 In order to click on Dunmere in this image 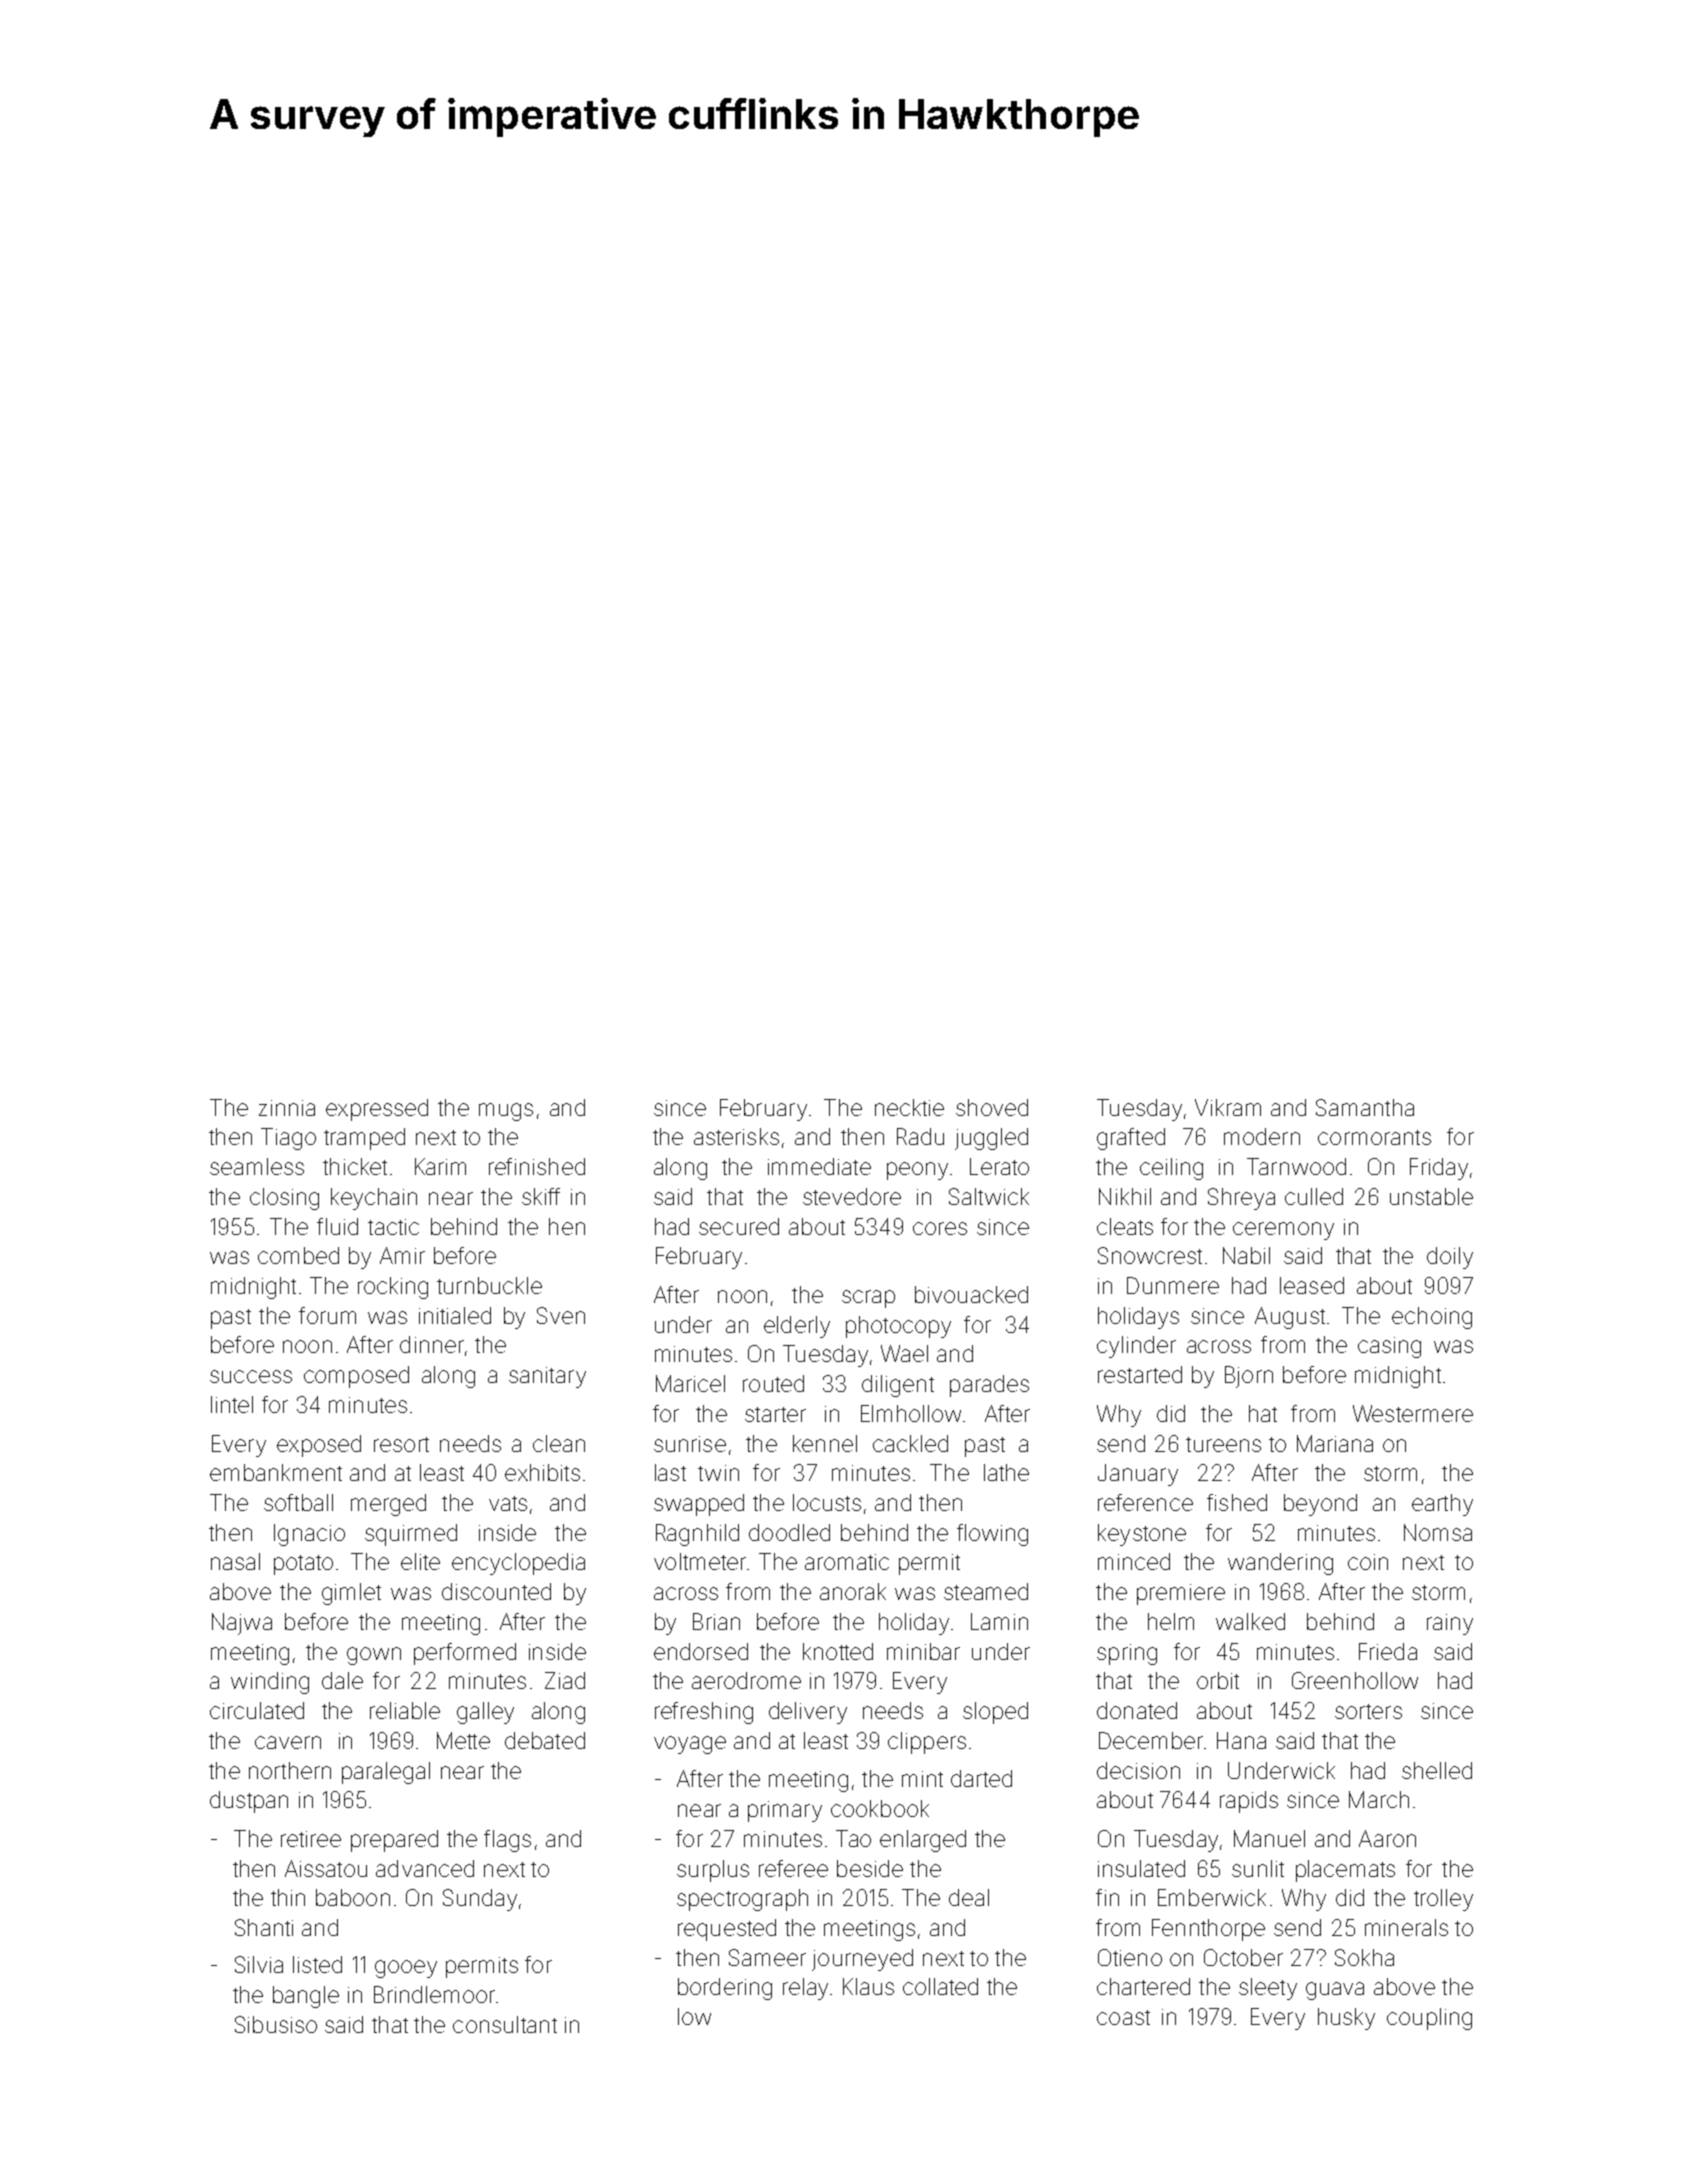, I will do `click(1173, 1285)`.
